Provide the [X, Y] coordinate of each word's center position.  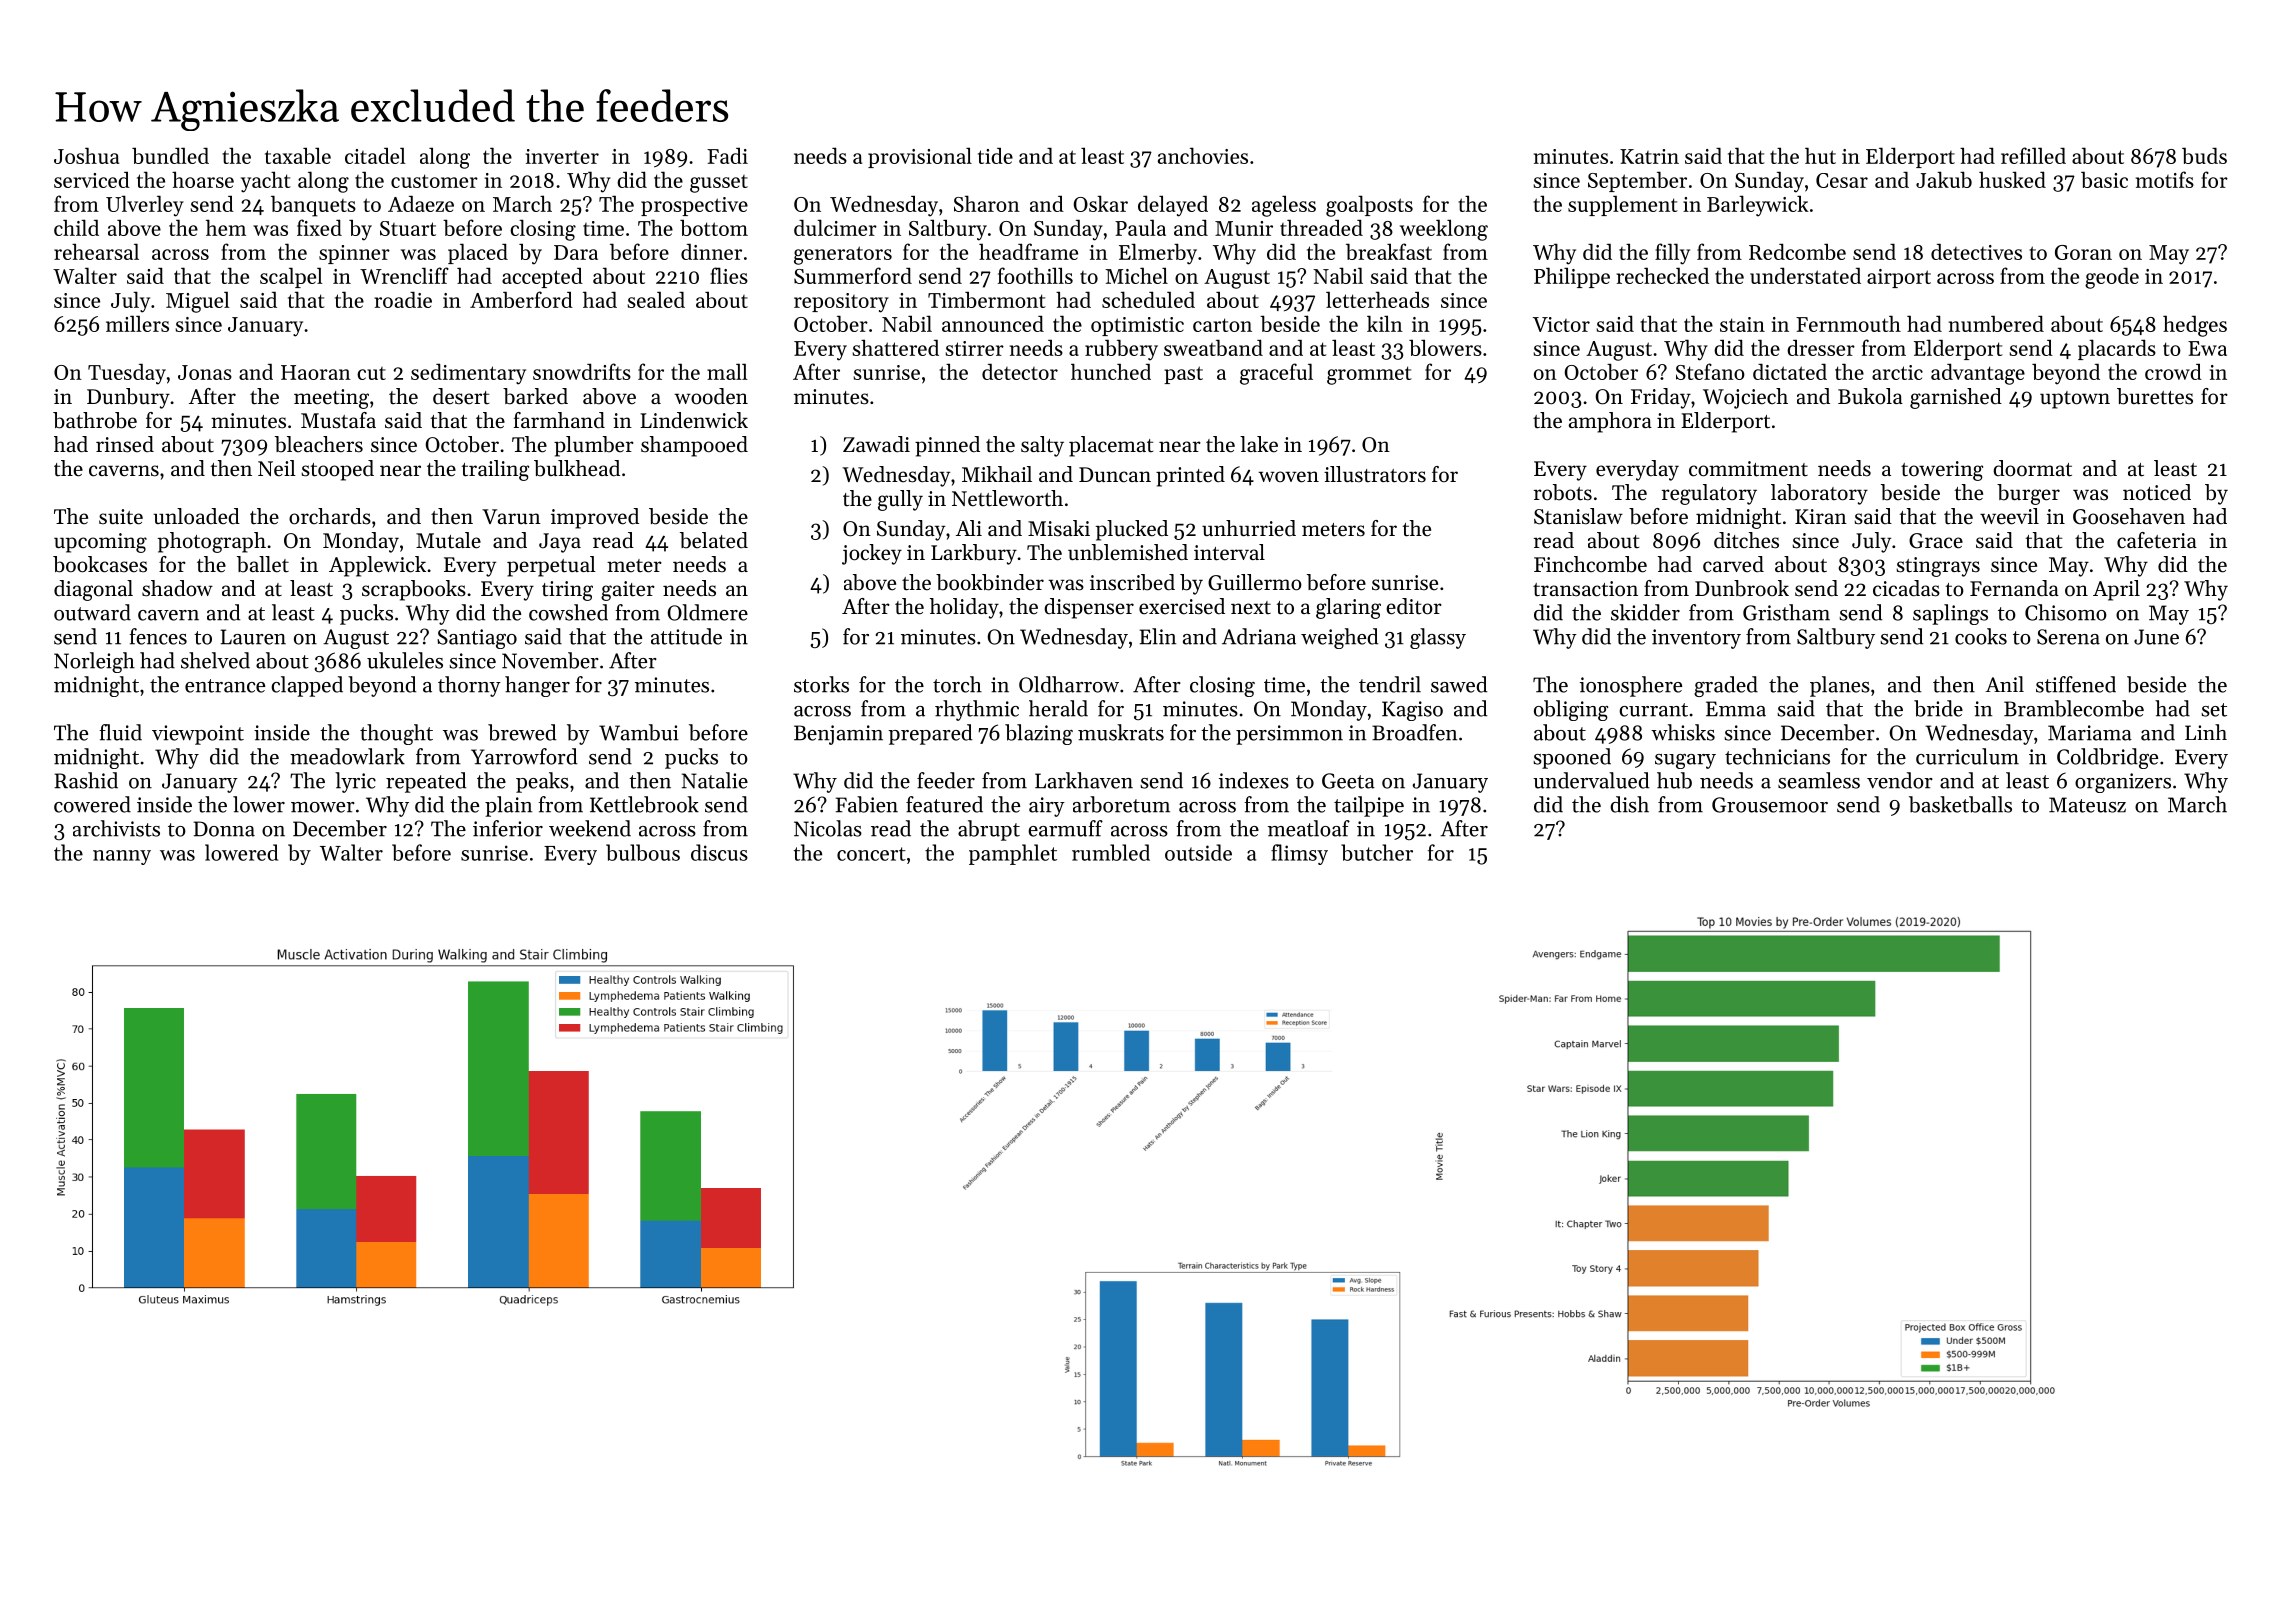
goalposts [1369, 206]
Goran [2083, 252]
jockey [872, 554]
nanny [122, 857]
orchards [330, 516]
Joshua [86, 155]
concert [871, 854]
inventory [1696, 639]
